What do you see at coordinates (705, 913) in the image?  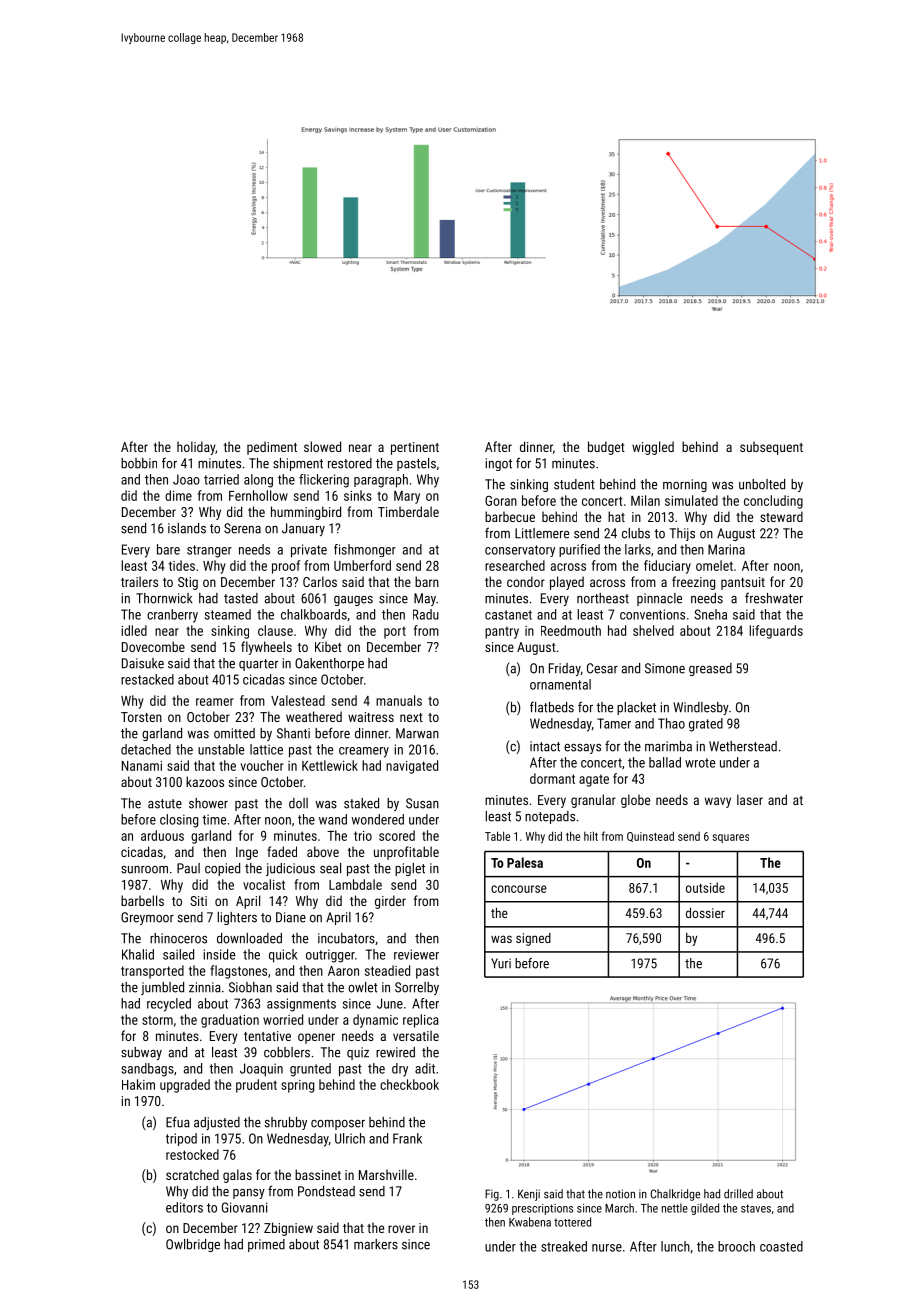 I see `dossier` at bounding box center [705, 913].
